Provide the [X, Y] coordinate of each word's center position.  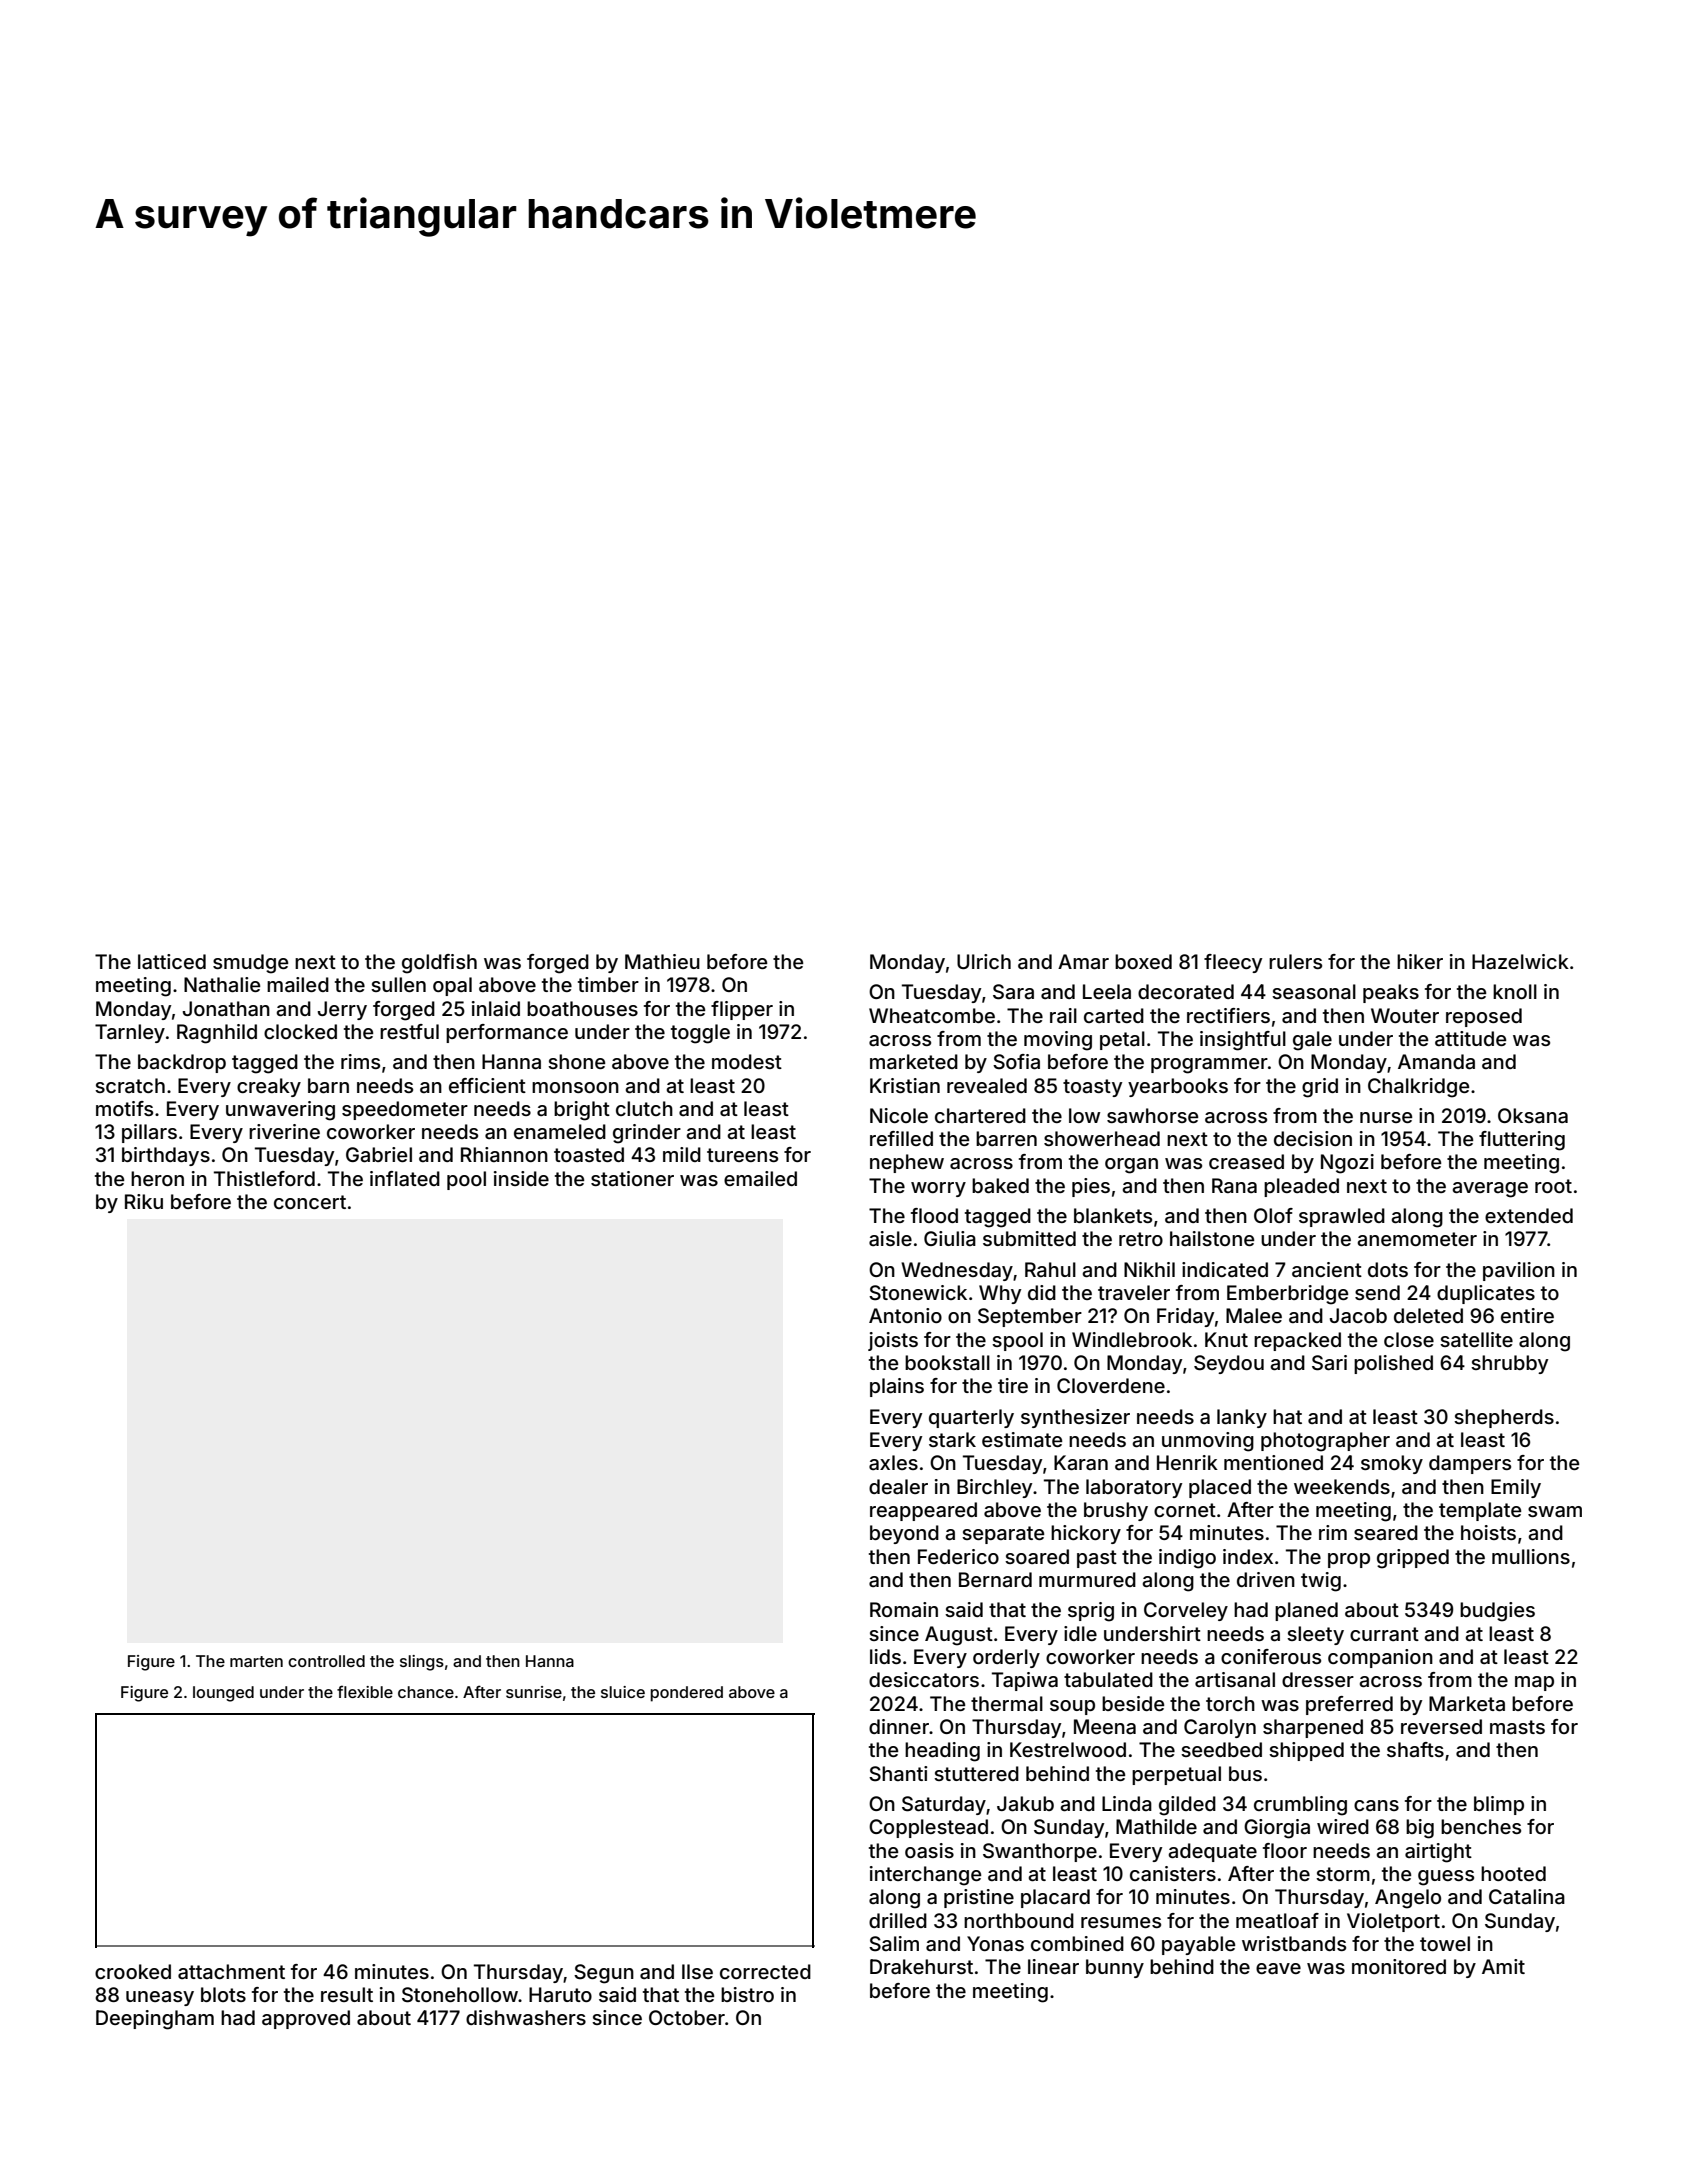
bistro [747, 1994]
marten [256, 1661]
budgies [1497, 1612]
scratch [130, 1085]
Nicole [899, 1115]
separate [1003, 1535]
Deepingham [155, 2020]
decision [1313, 1138]
